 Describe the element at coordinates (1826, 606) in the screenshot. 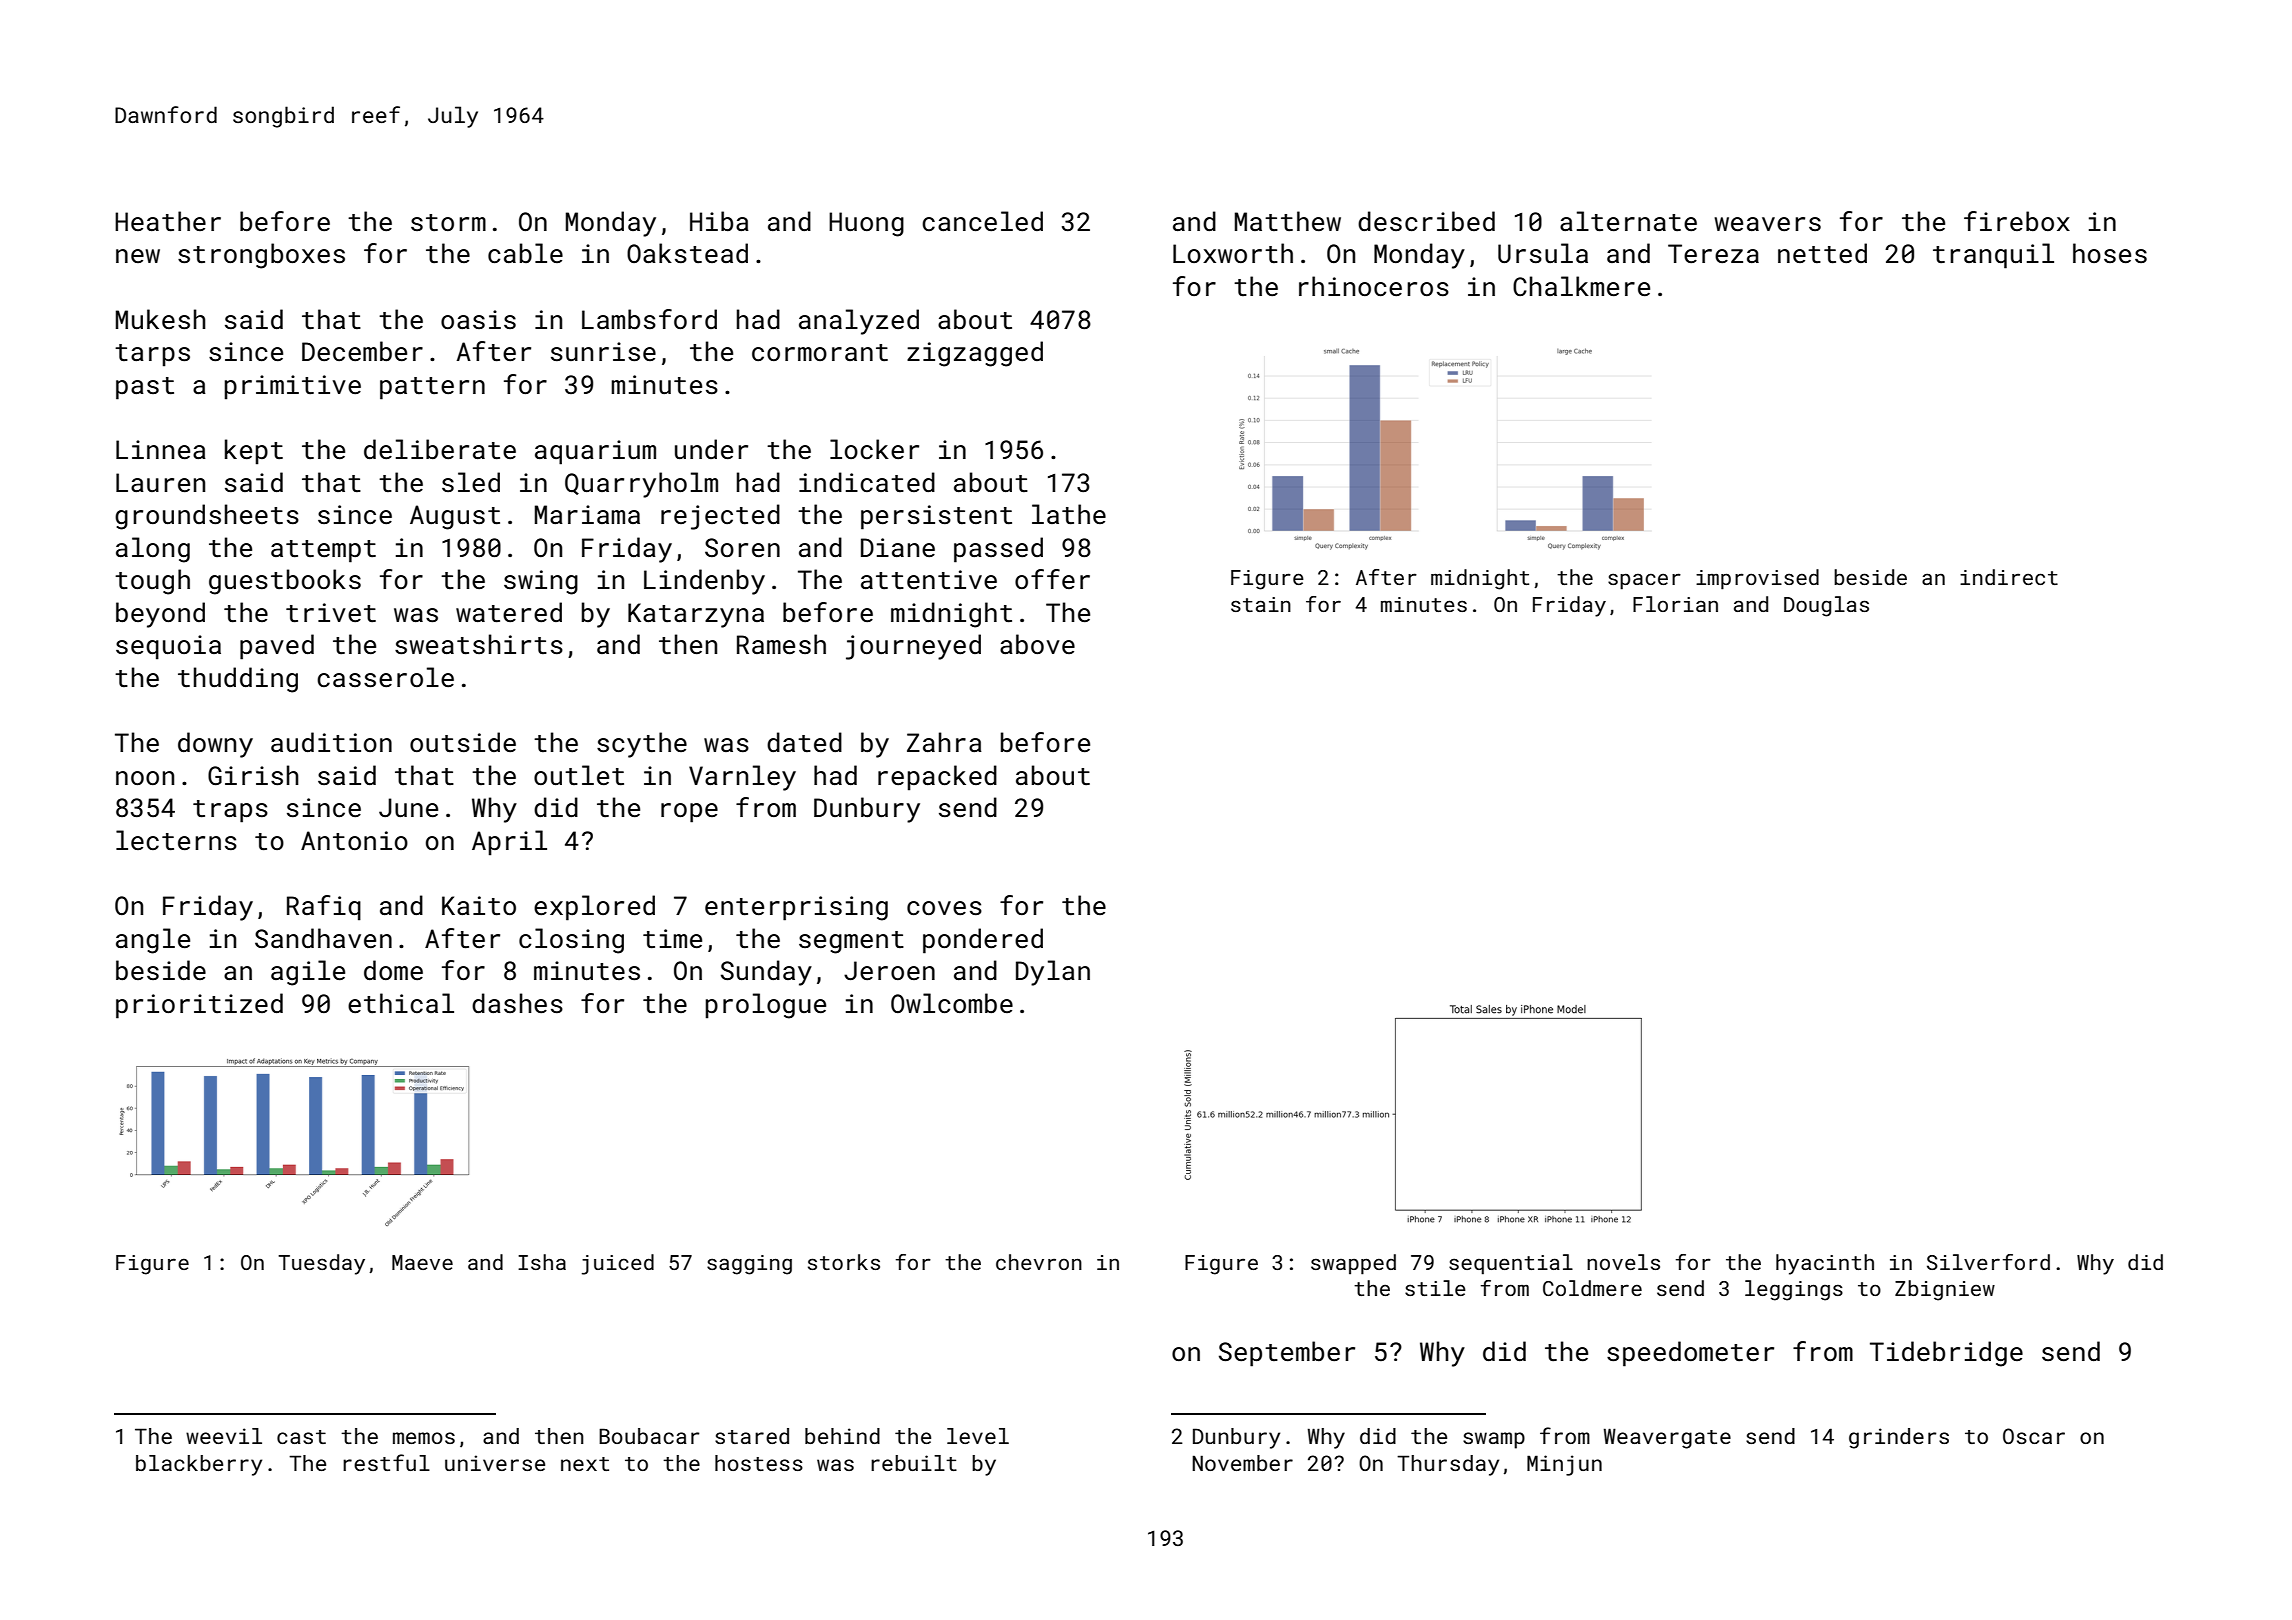

I see `Douglas` at that location.
